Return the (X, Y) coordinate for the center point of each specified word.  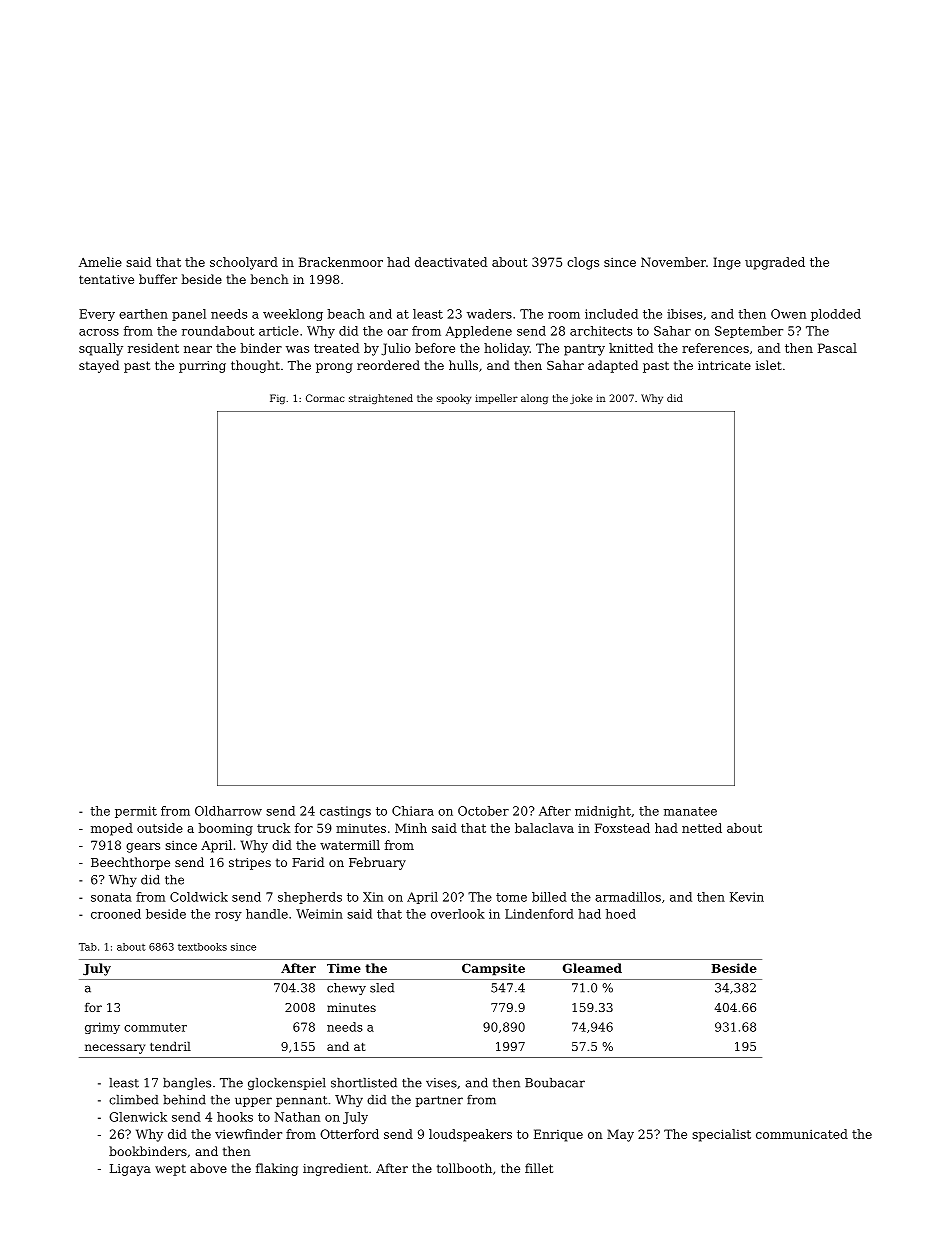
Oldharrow (228, 811)
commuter (155, 1027)
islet (769, 365)
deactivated (451, 262)
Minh (411, 828)
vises (441, 1083)
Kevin (747, 897)
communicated (802, 1134)
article (279, 331)
